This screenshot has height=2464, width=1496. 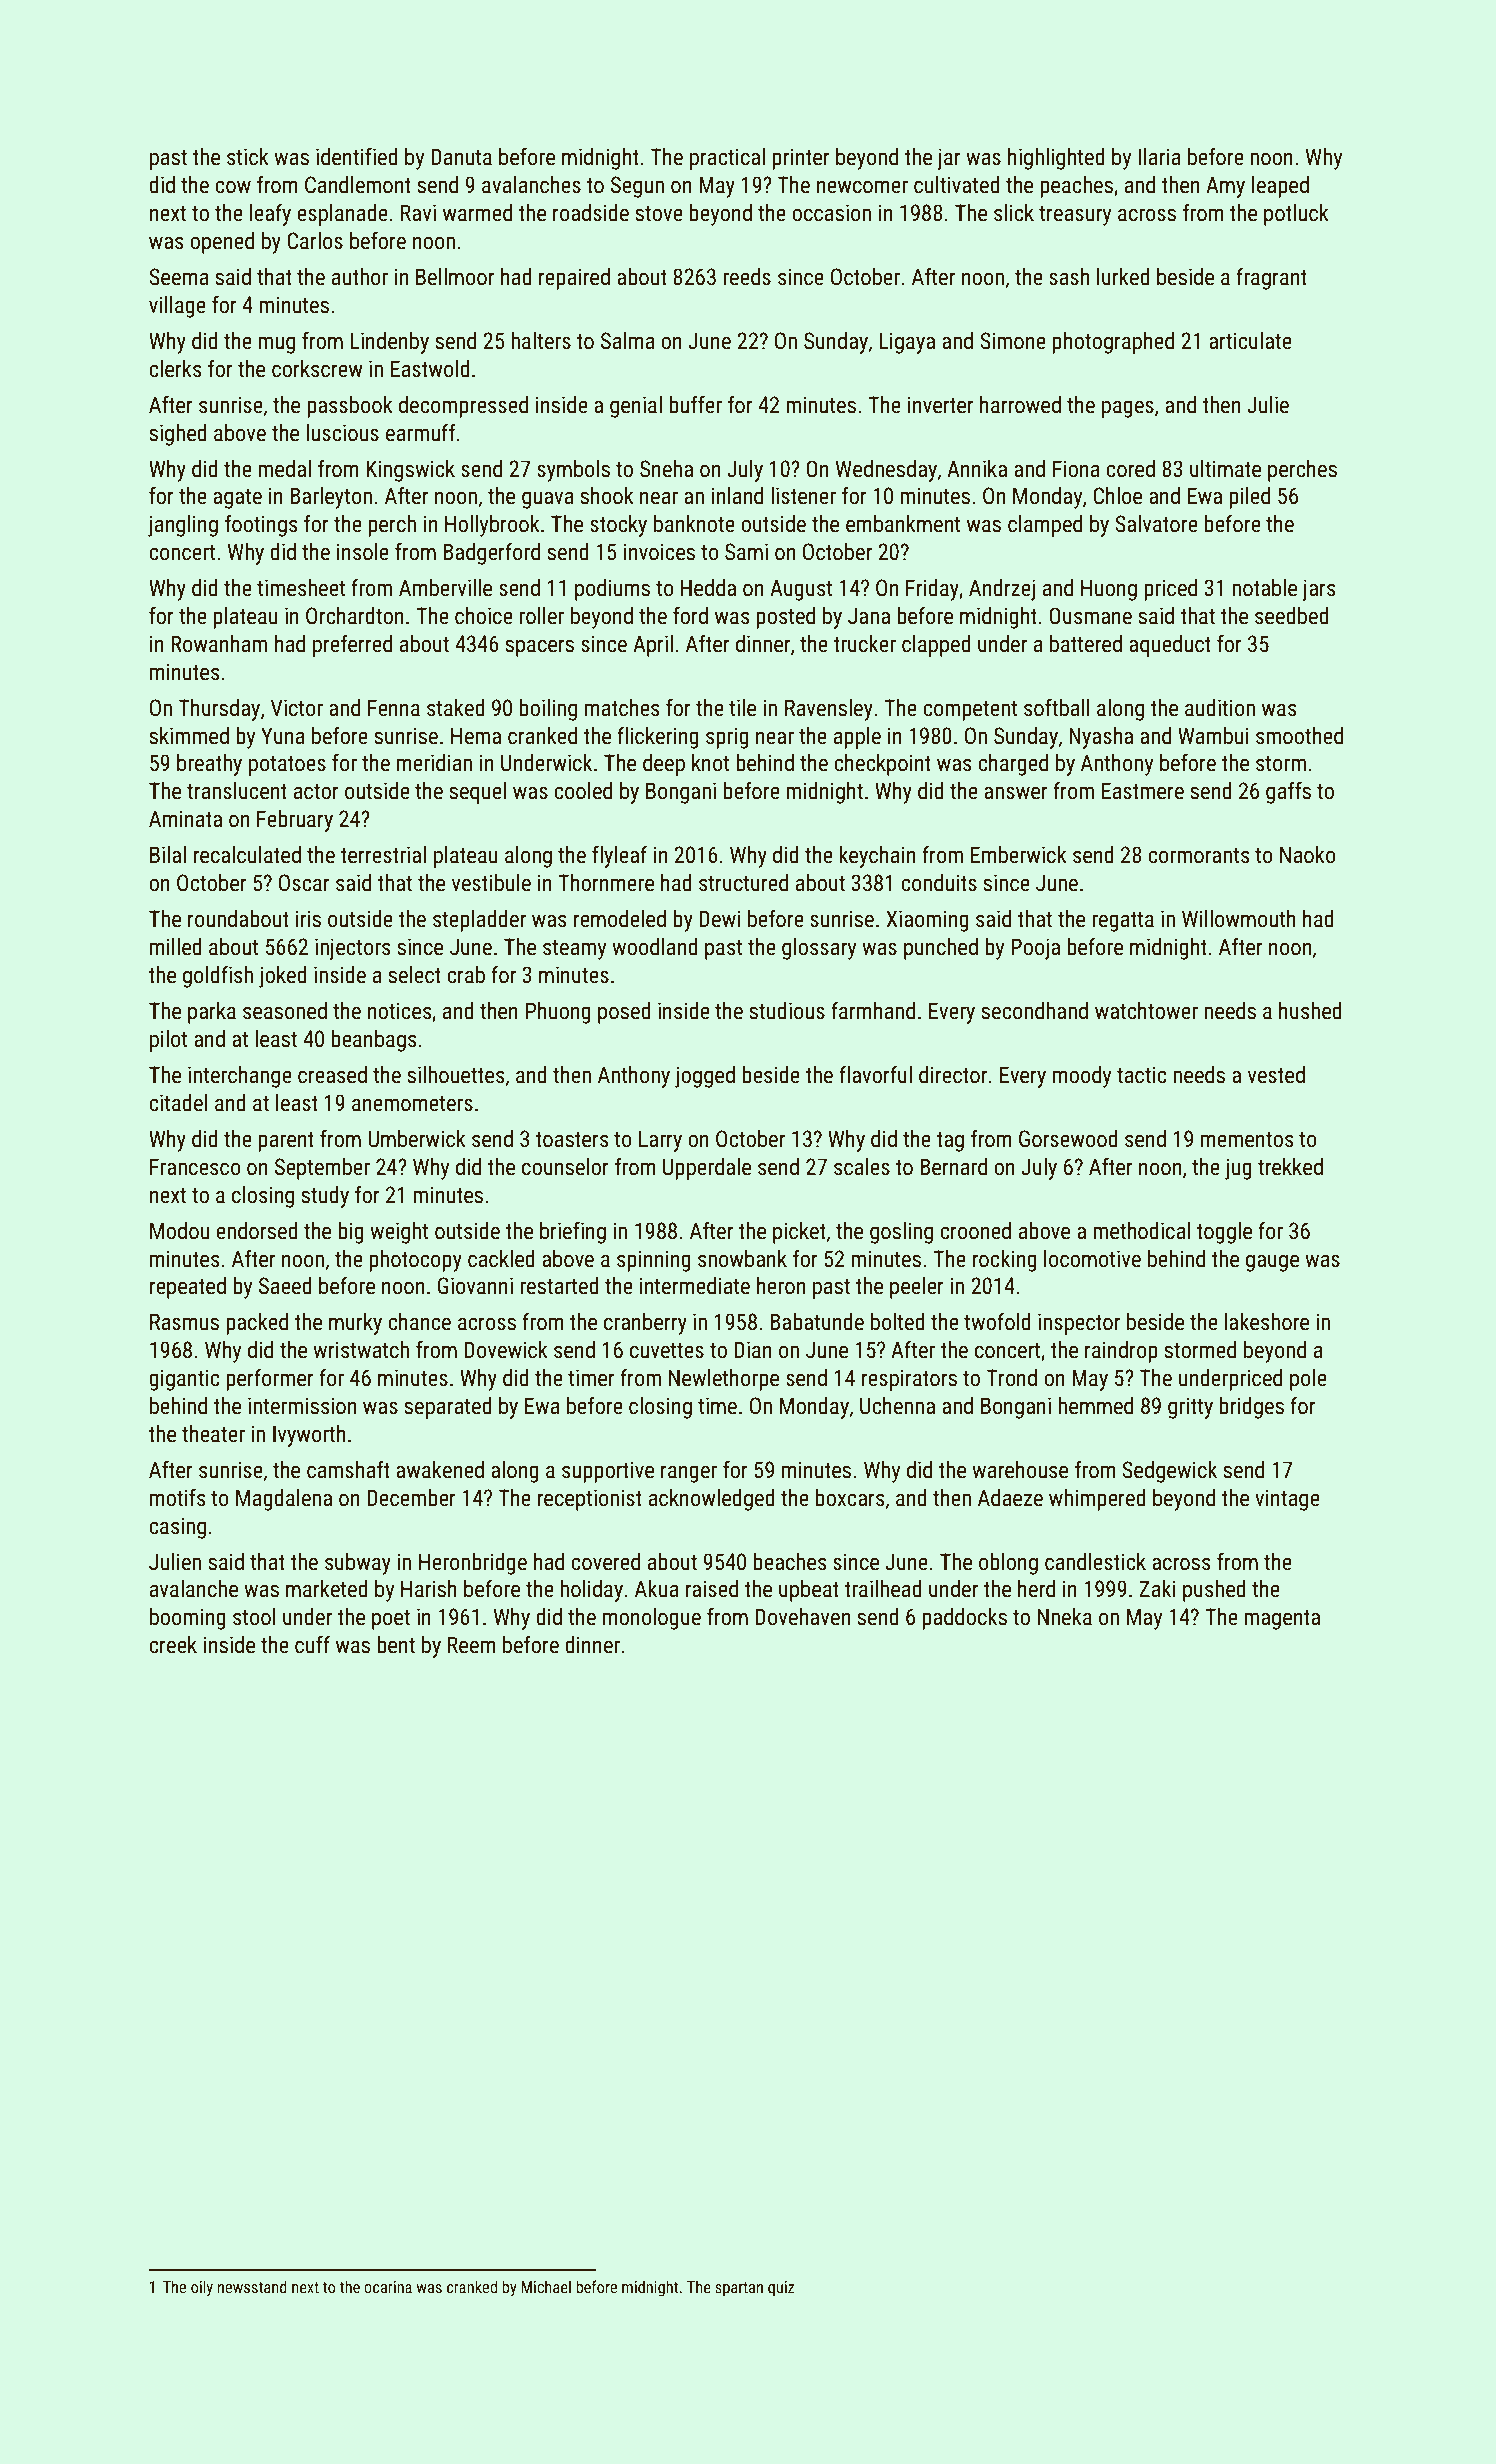 What do you see at coordinates (865, 644) in the screenshot?
I see `trucker` at bounding box center [865, 644].
